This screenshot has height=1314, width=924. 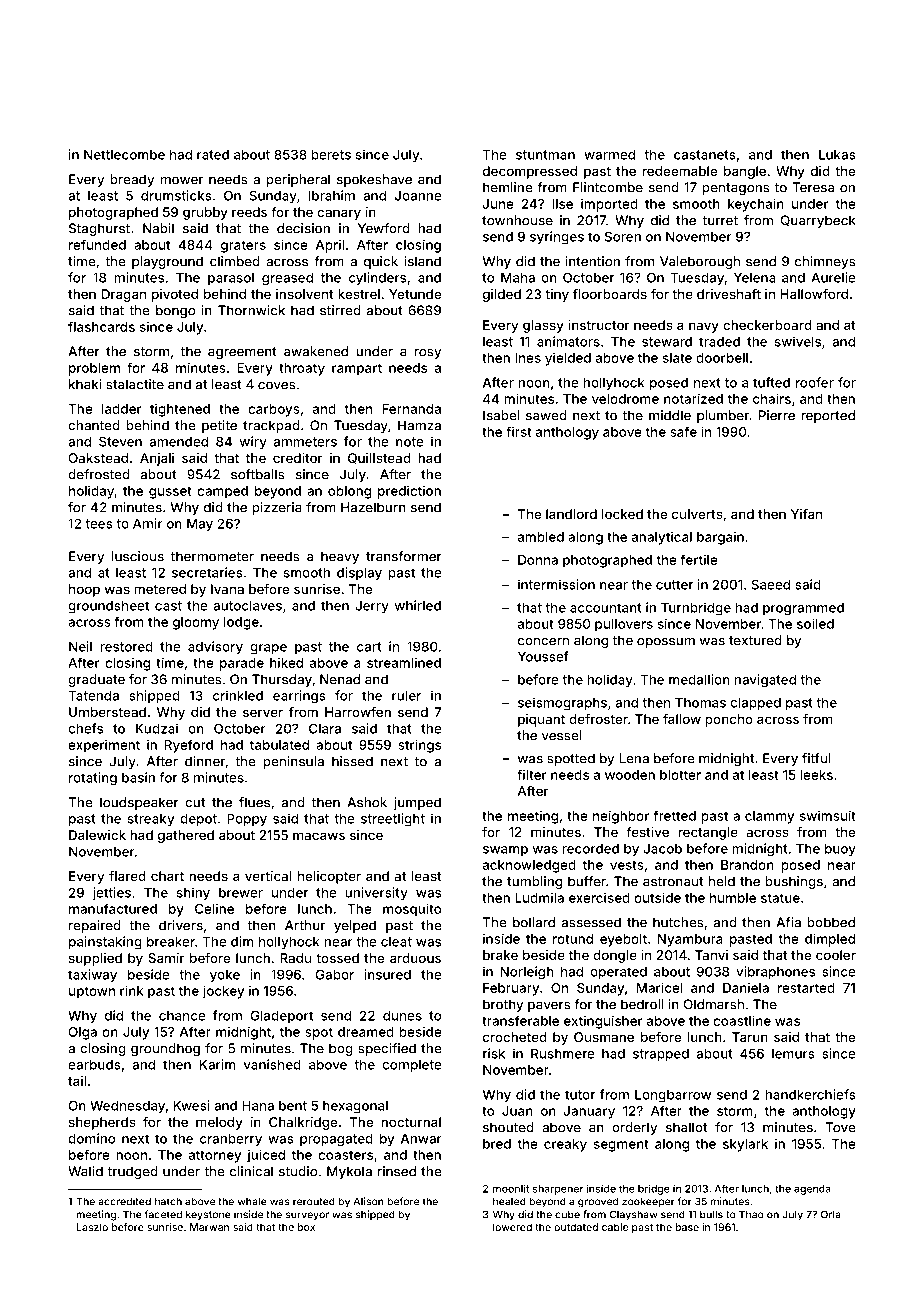 I want to click on Nettlecombe, so click(x=124, y=154).
